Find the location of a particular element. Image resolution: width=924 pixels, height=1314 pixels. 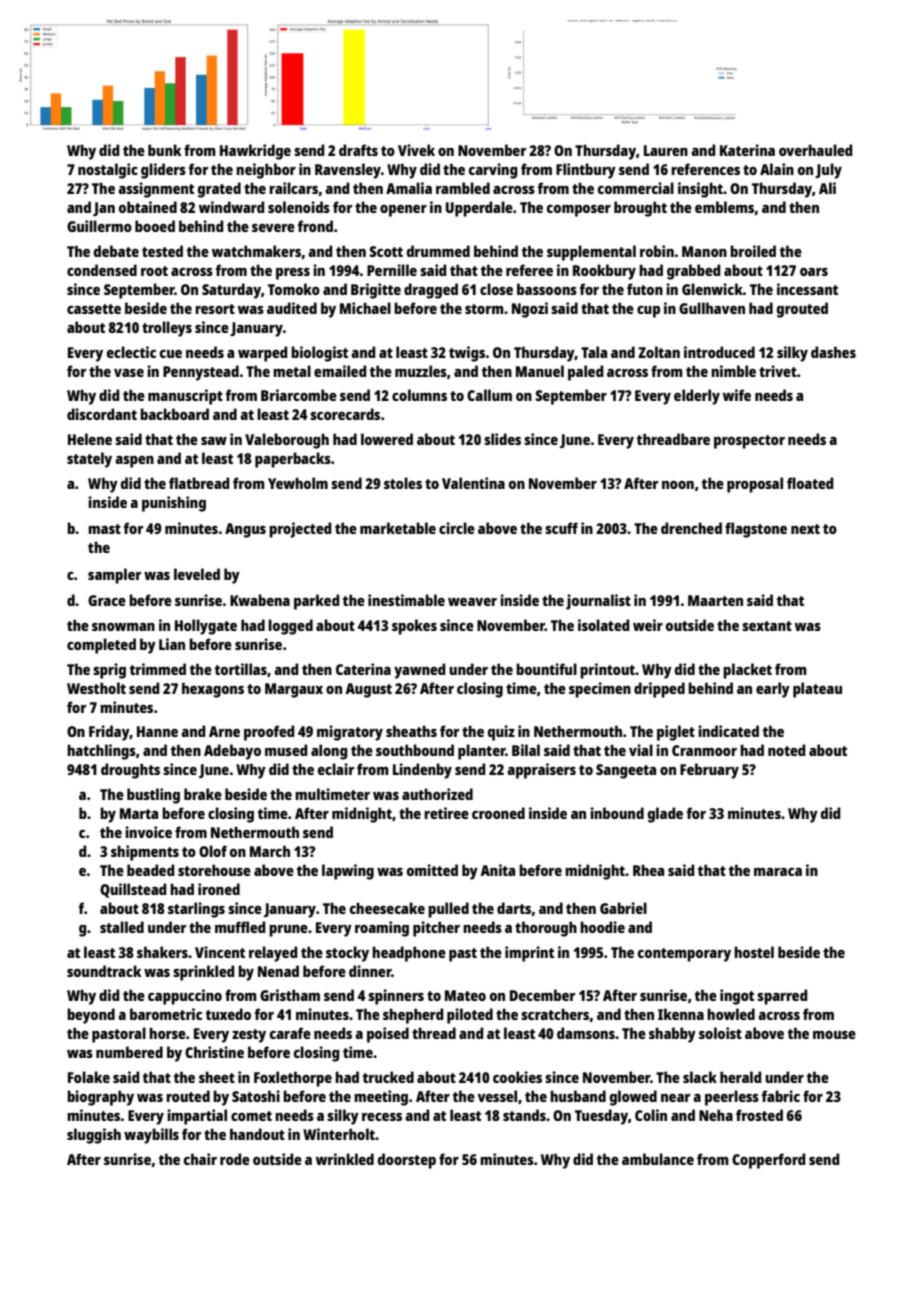

prospector is located at coordinates (749, 442).
